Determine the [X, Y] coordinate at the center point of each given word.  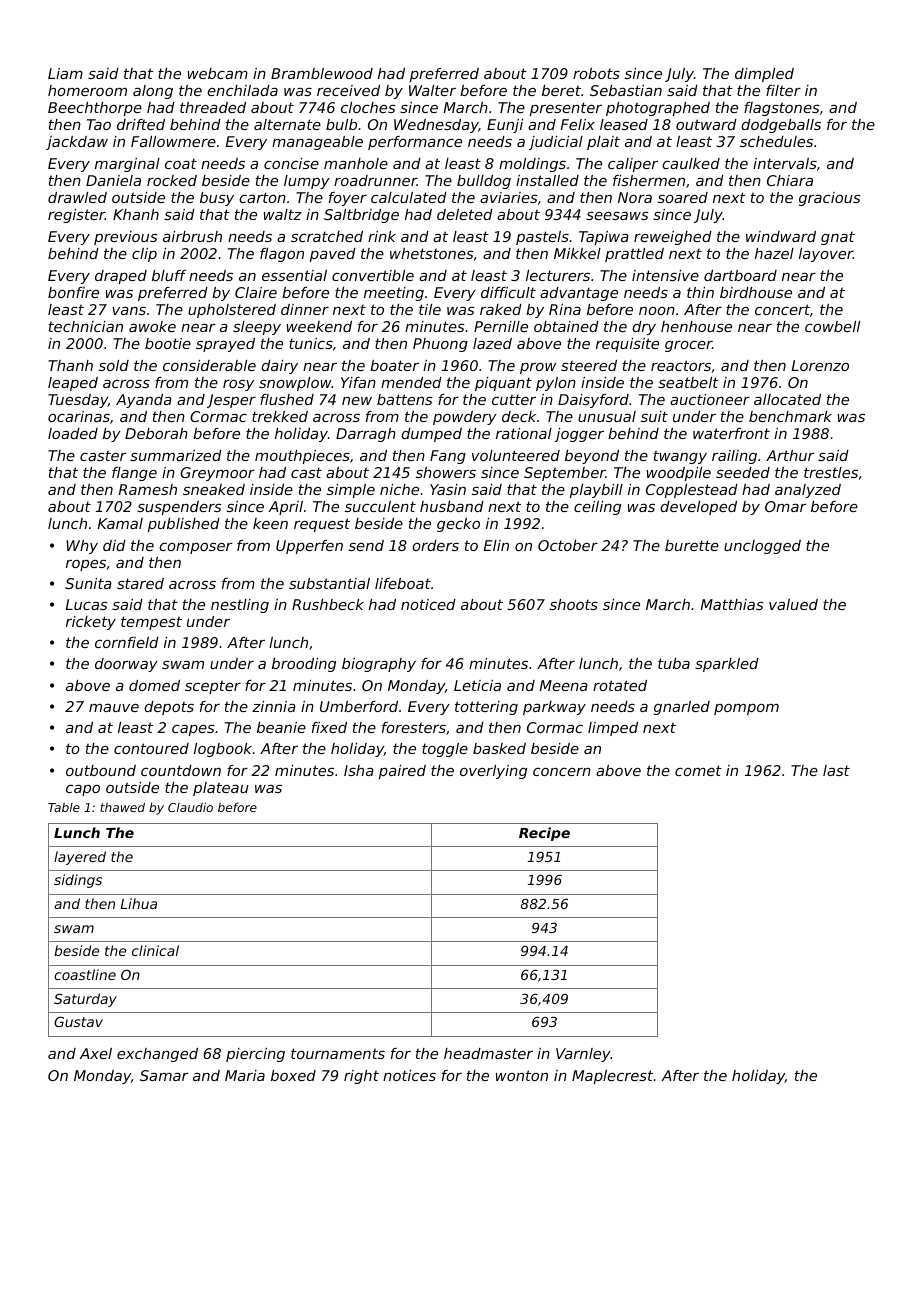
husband [452, 506]
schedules [776, 141]
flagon [282, 255]
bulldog [484, 182]
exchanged [157, 1055]
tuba [674, 663]
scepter [213, 687]
